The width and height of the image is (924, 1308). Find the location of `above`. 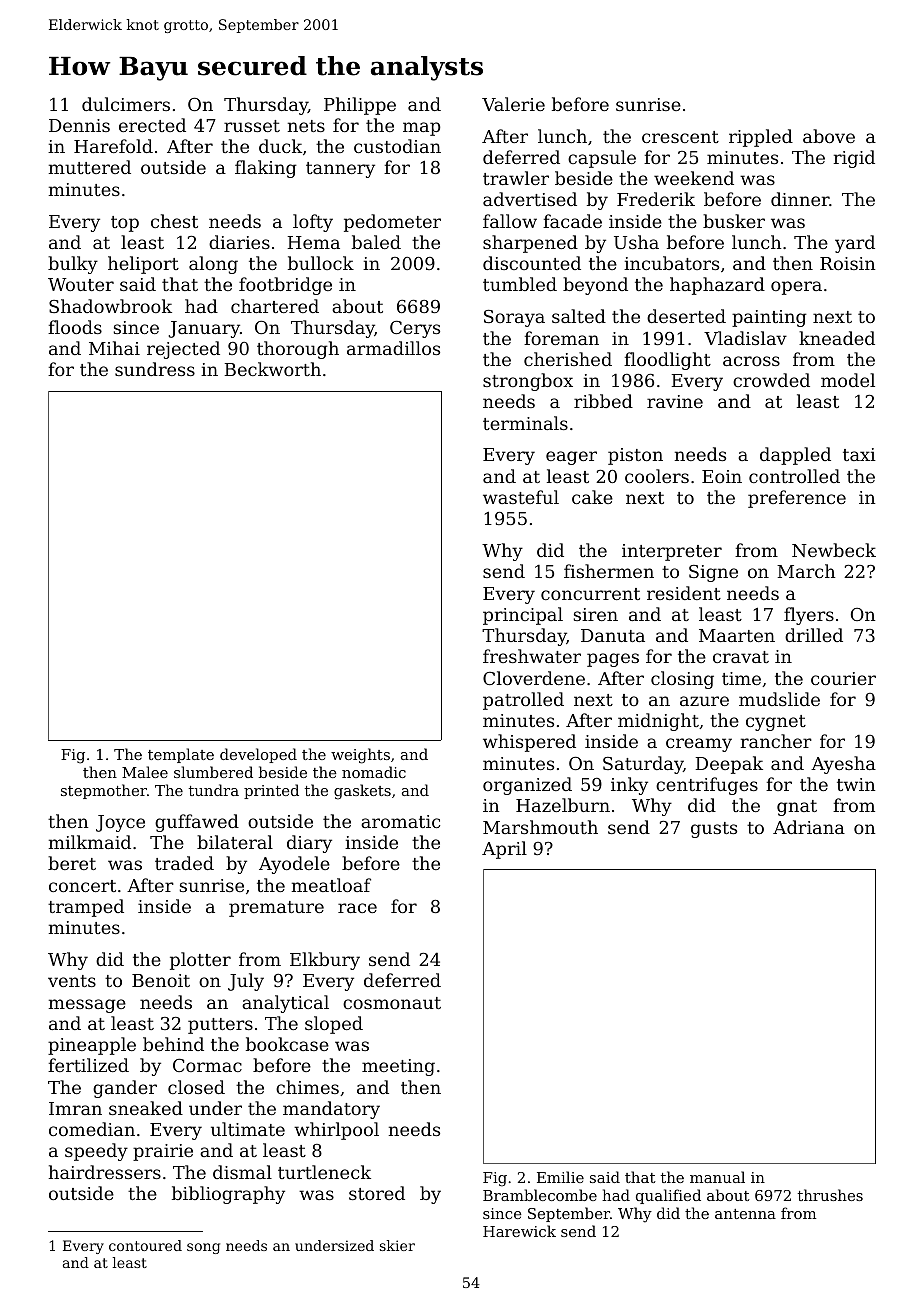

above is located at coordinates (829, 136).
